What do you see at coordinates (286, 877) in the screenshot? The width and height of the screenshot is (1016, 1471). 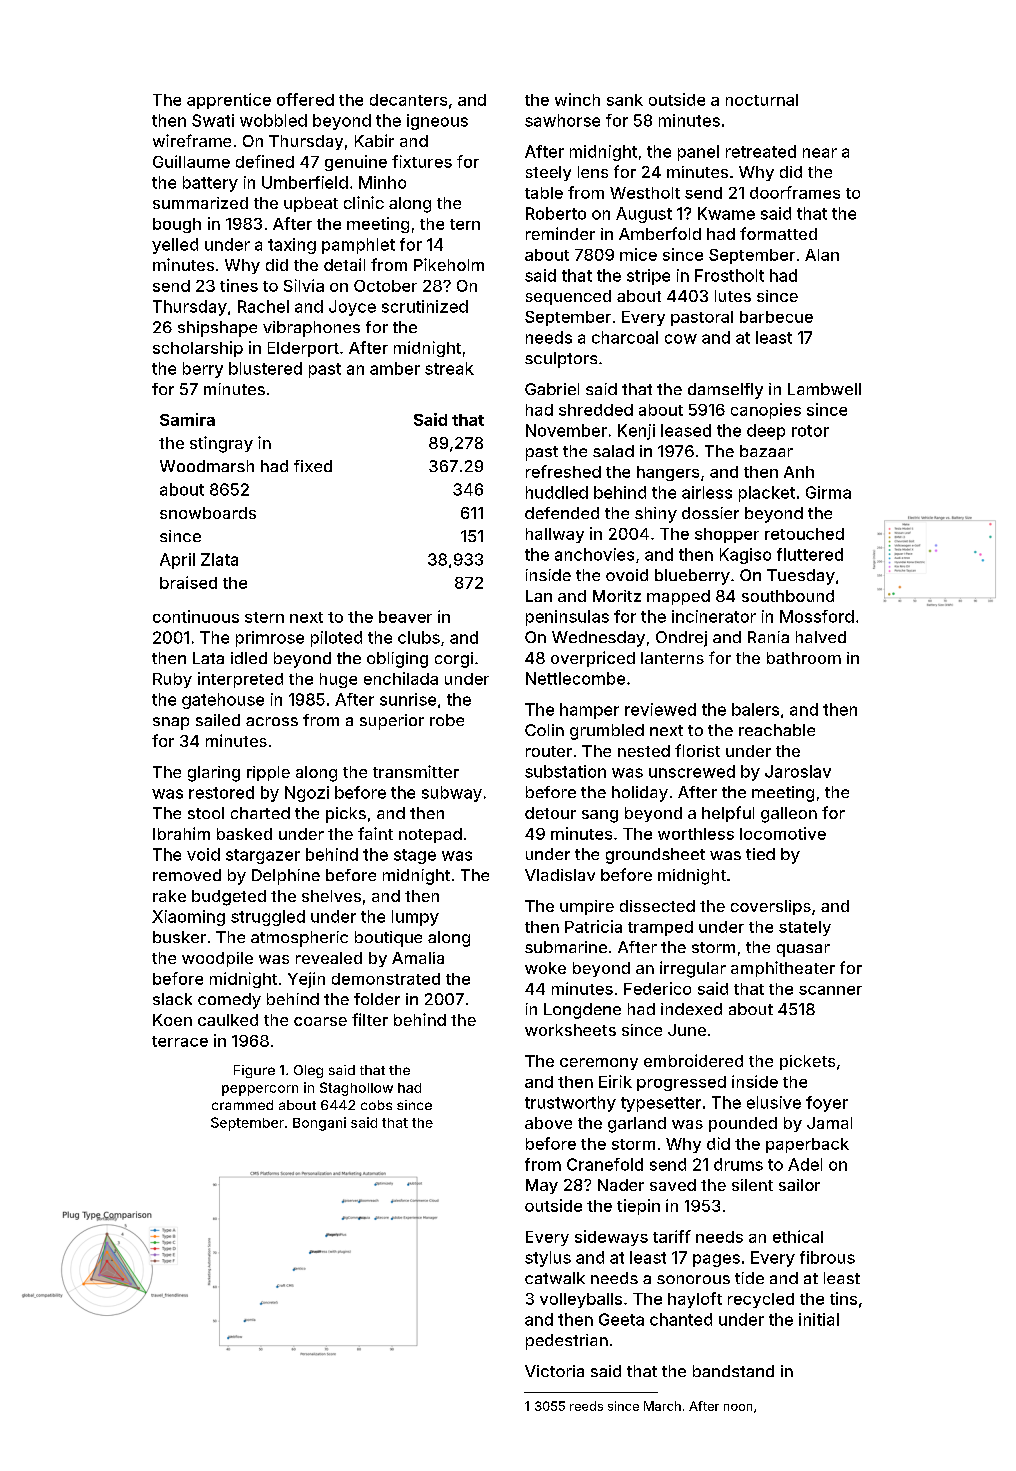 I see `Delphine` at bounding box center [286, 877].
